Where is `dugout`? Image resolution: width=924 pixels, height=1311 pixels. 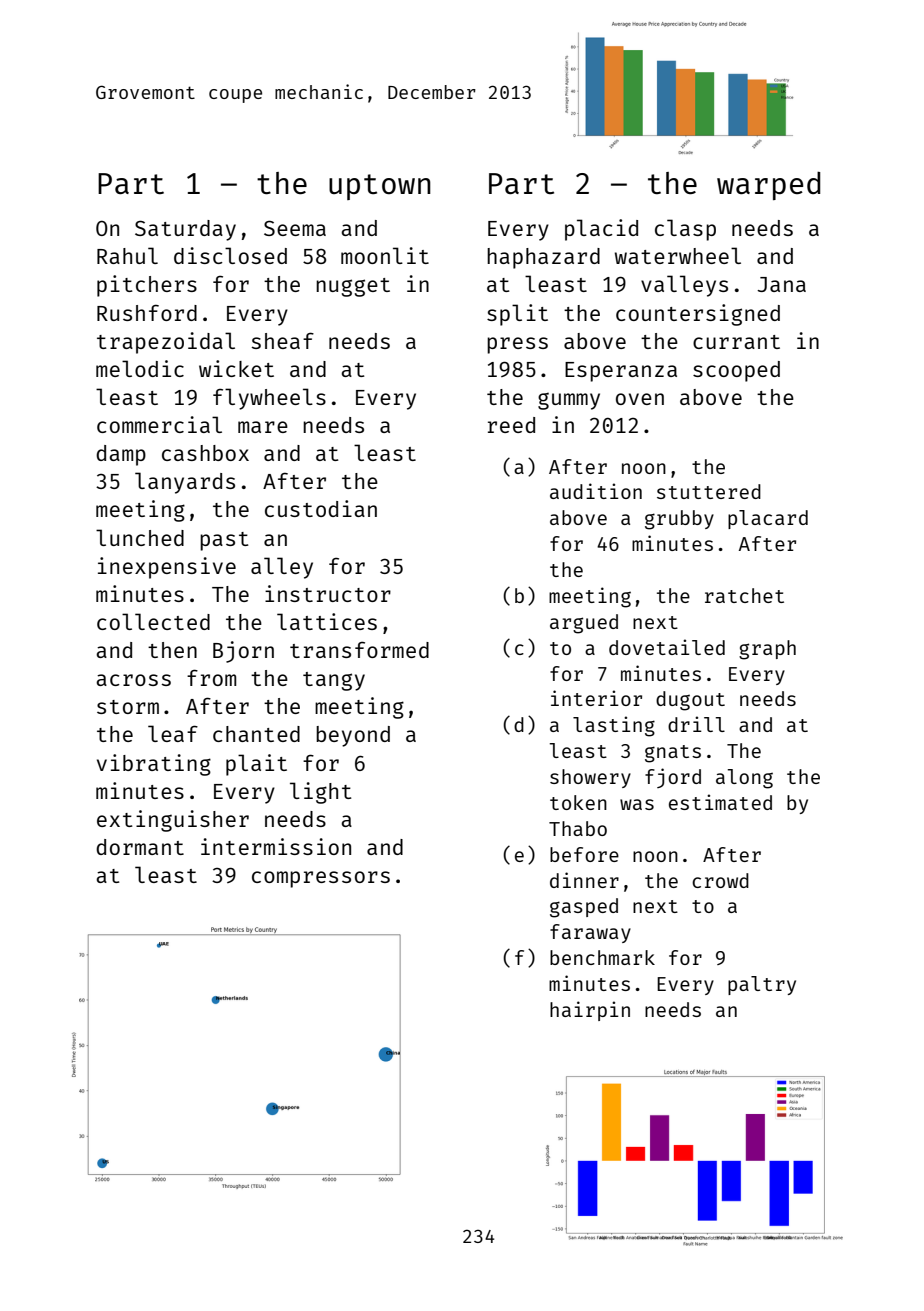
dugout is located at coordinates (690, 701).
